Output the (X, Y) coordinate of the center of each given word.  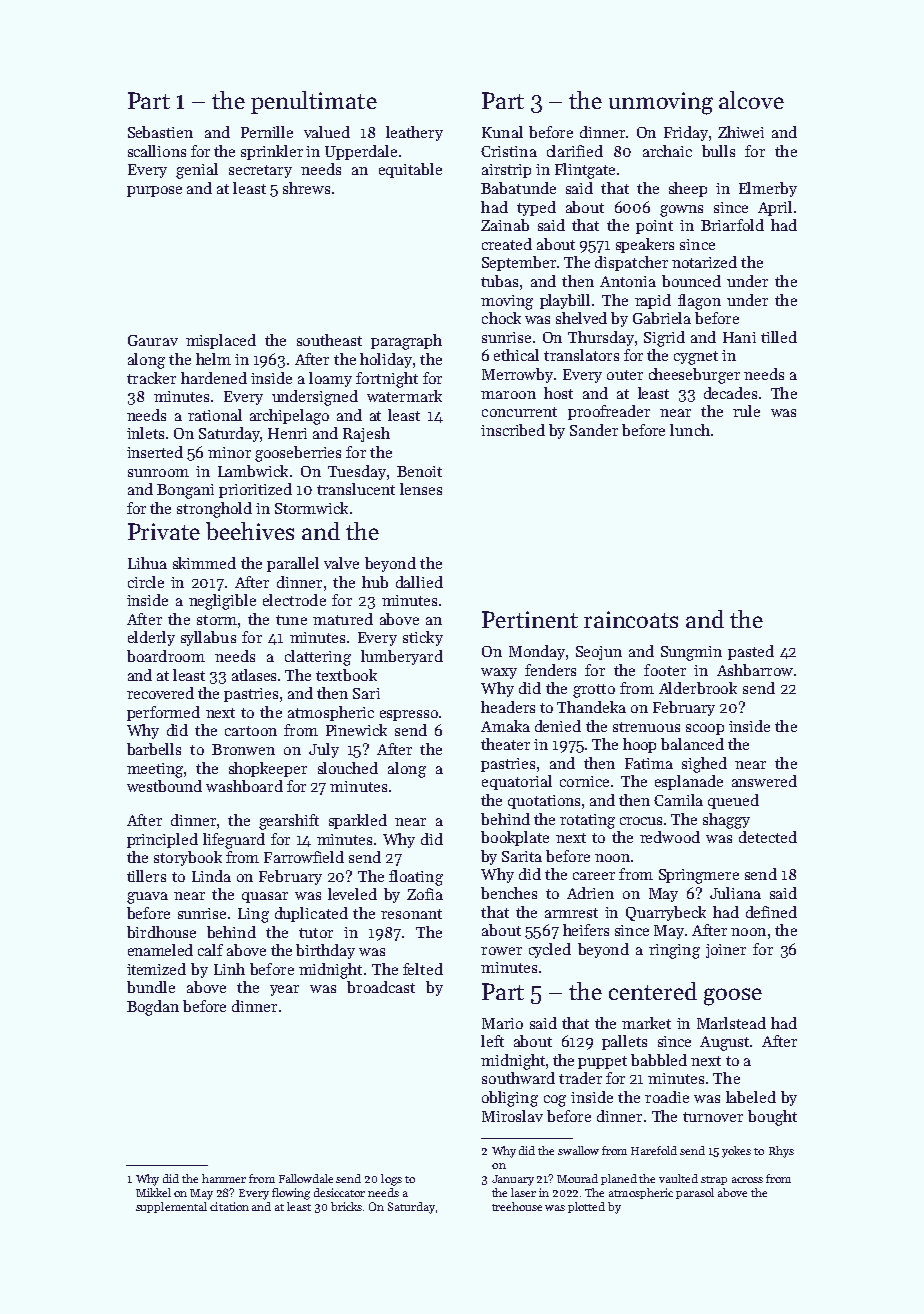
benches (509, 893)
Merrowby (517, 375)
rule (746, 411)
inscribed (513, 430)
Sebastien (160, 132)
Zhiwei (741, 132)
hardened (214, 378)
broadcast (381, 987)
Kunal (502, 132)
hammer (224, 1178)
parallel (293, 564)
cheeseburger (694, 376)
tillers (146, 876)
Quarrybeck (666, 913)
